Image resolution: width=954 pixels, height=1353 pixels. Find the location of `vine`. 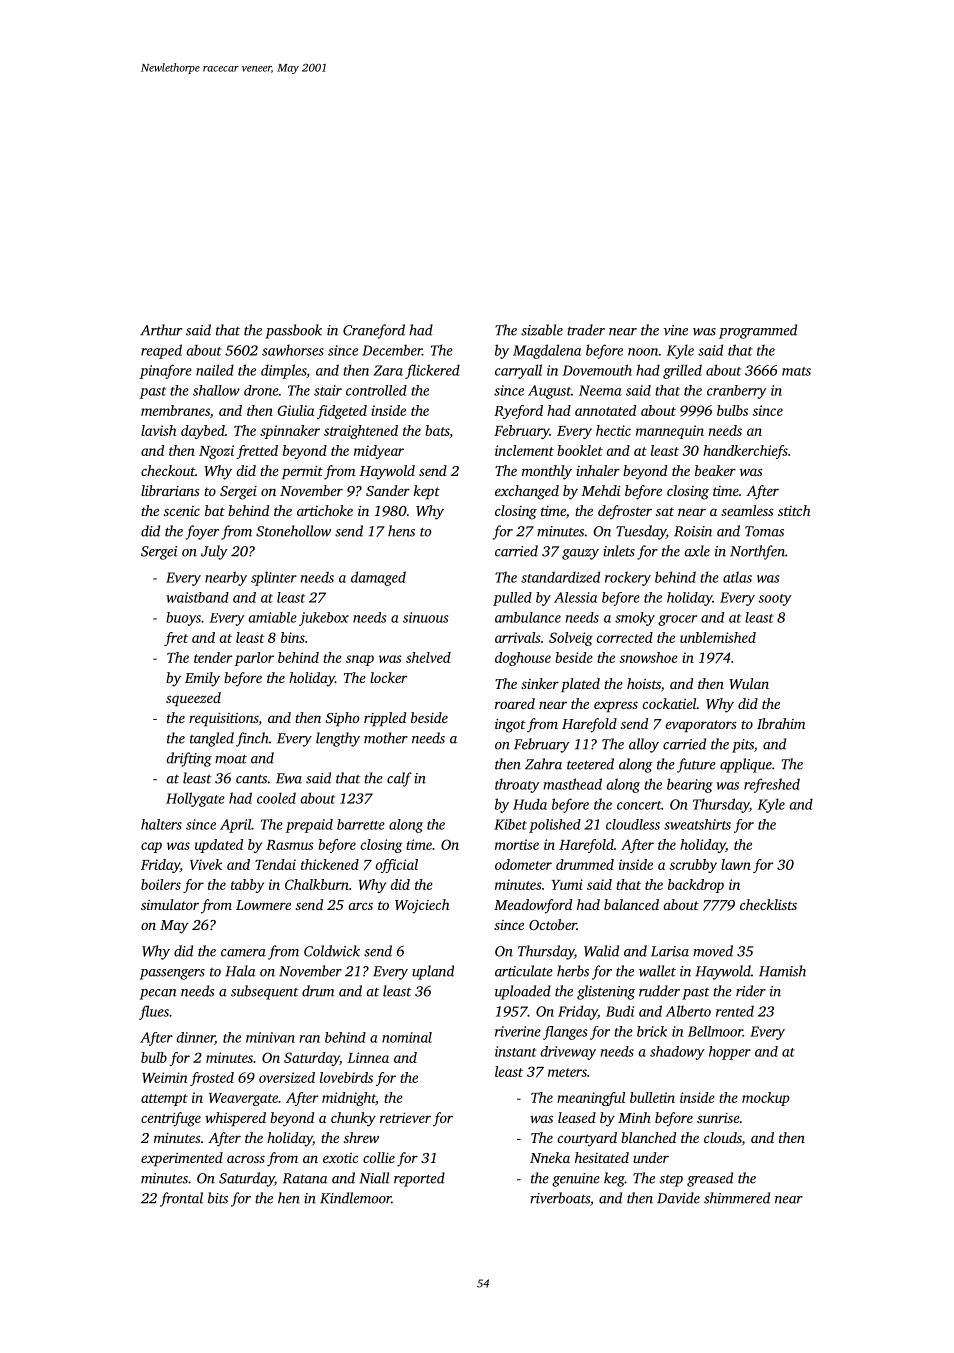

vine is located at coordinates (676, 330).
